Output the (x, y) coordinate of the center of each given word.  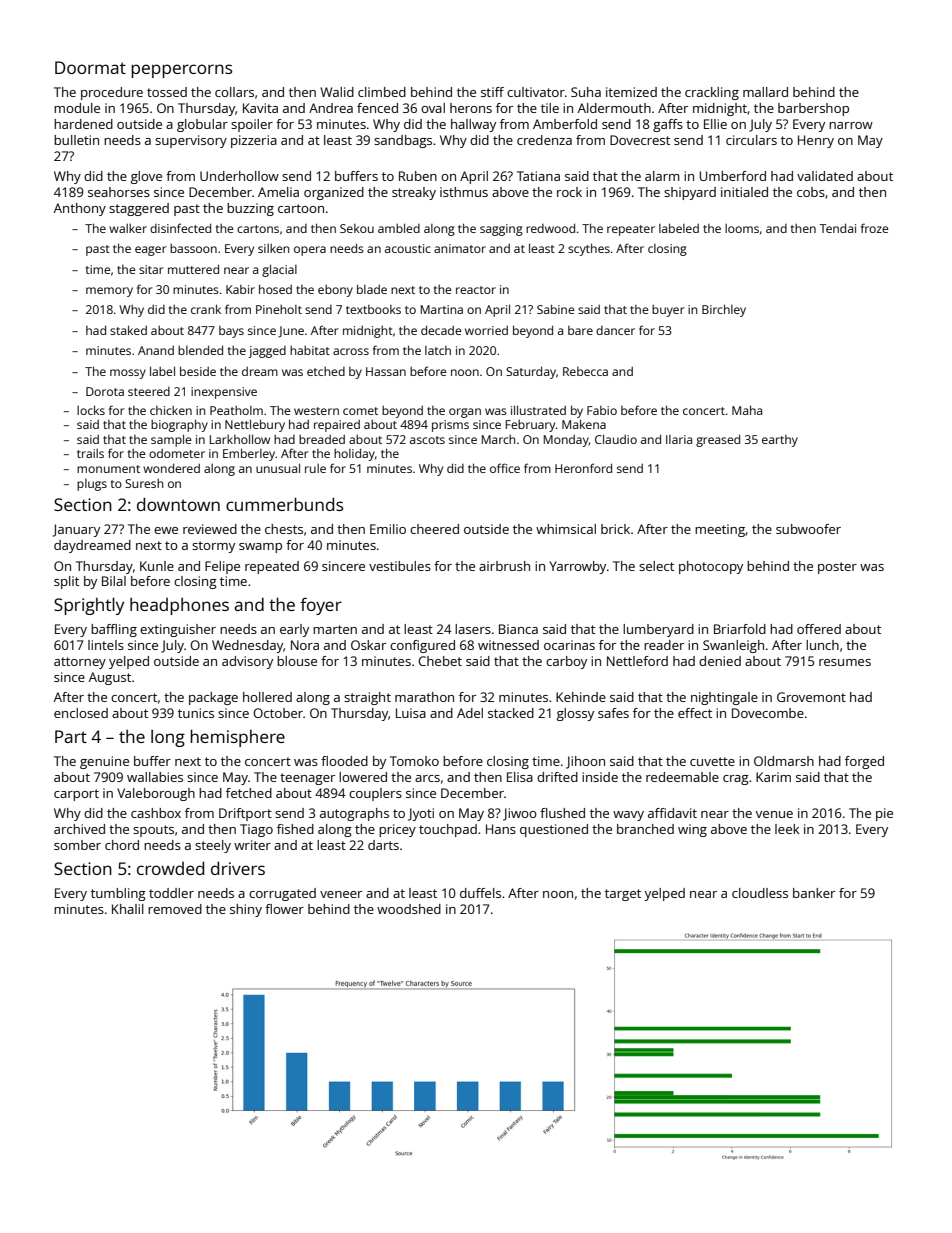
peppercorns (181, 71)
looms (742, 228)
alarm (662, 176)
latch (438, 350)
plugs (92, 485)
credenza (544, 140)
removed (175, 909)
